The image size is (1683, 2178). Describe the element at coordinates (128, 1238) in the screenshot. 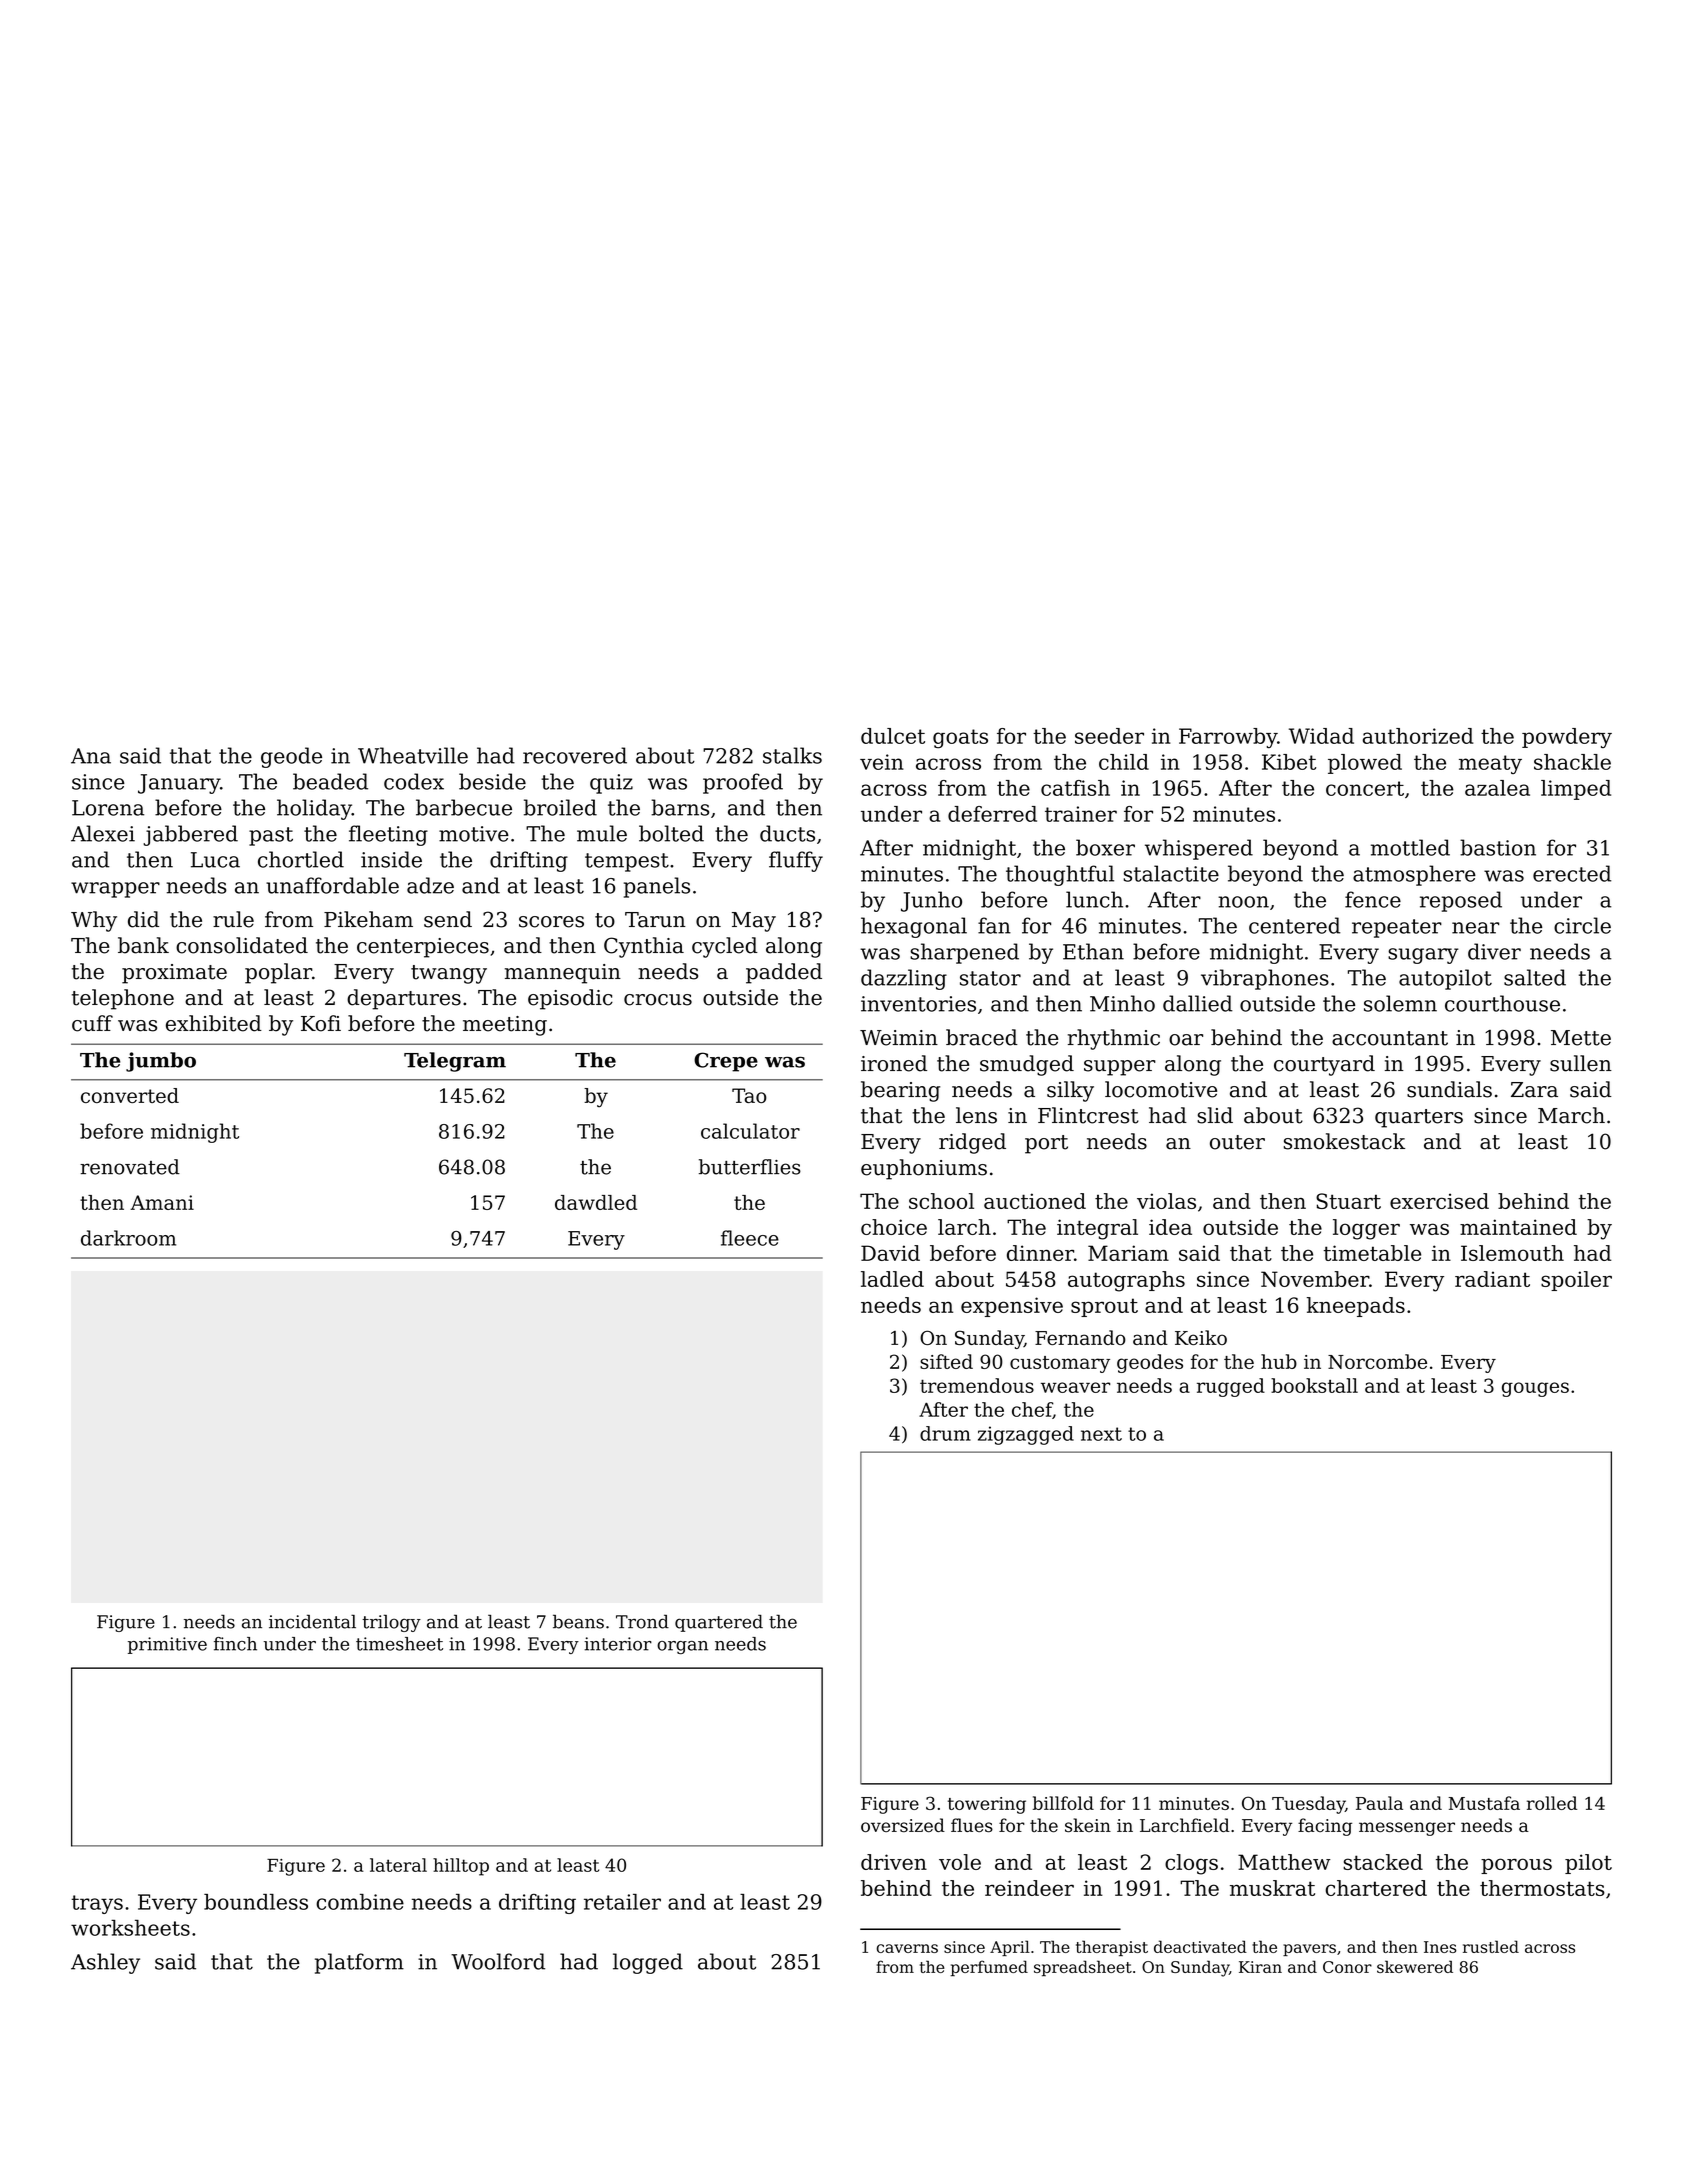

I see `darkroom` at that location.
